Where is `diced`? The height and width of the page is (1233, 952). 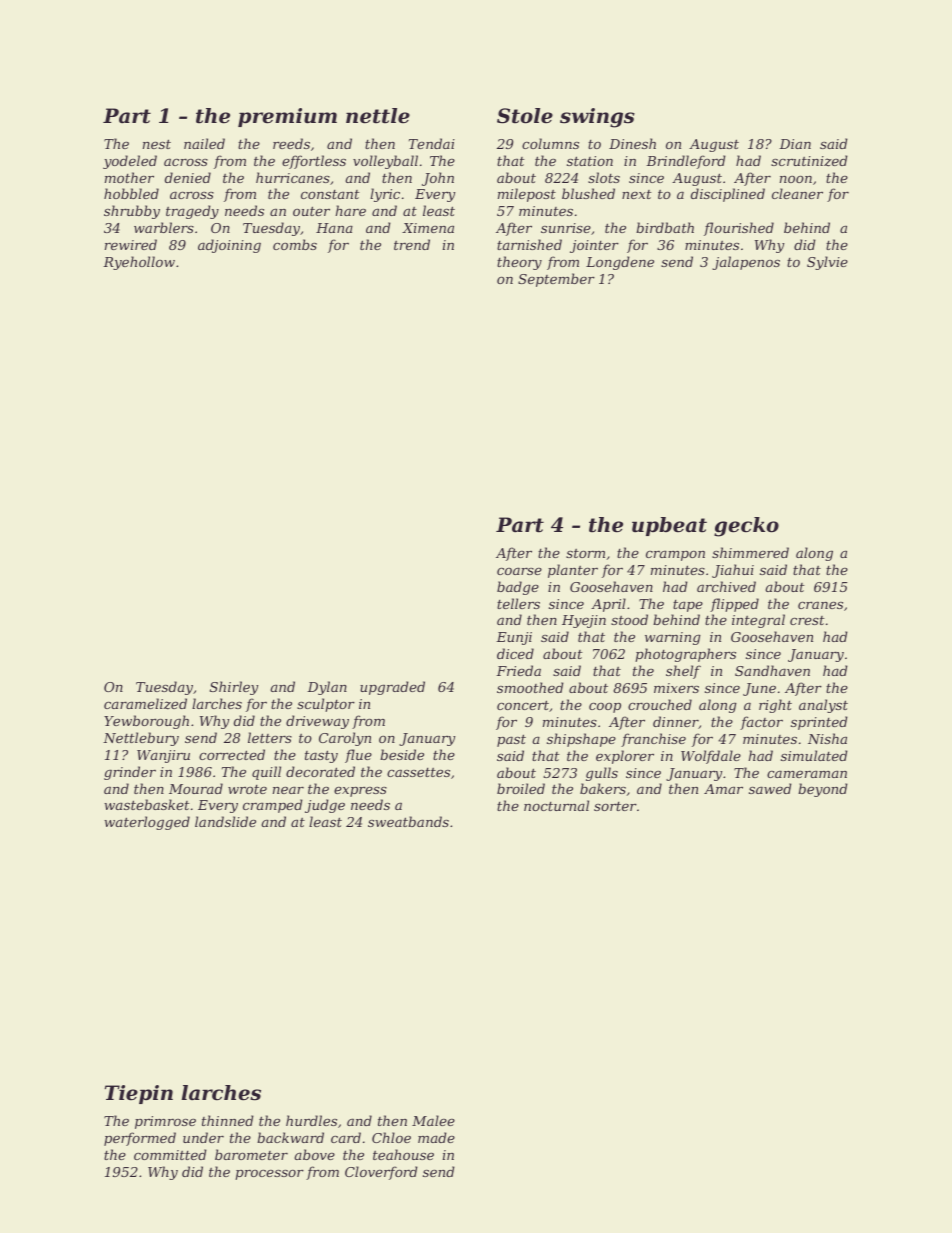
diced is located at coordinates (515, 653).
